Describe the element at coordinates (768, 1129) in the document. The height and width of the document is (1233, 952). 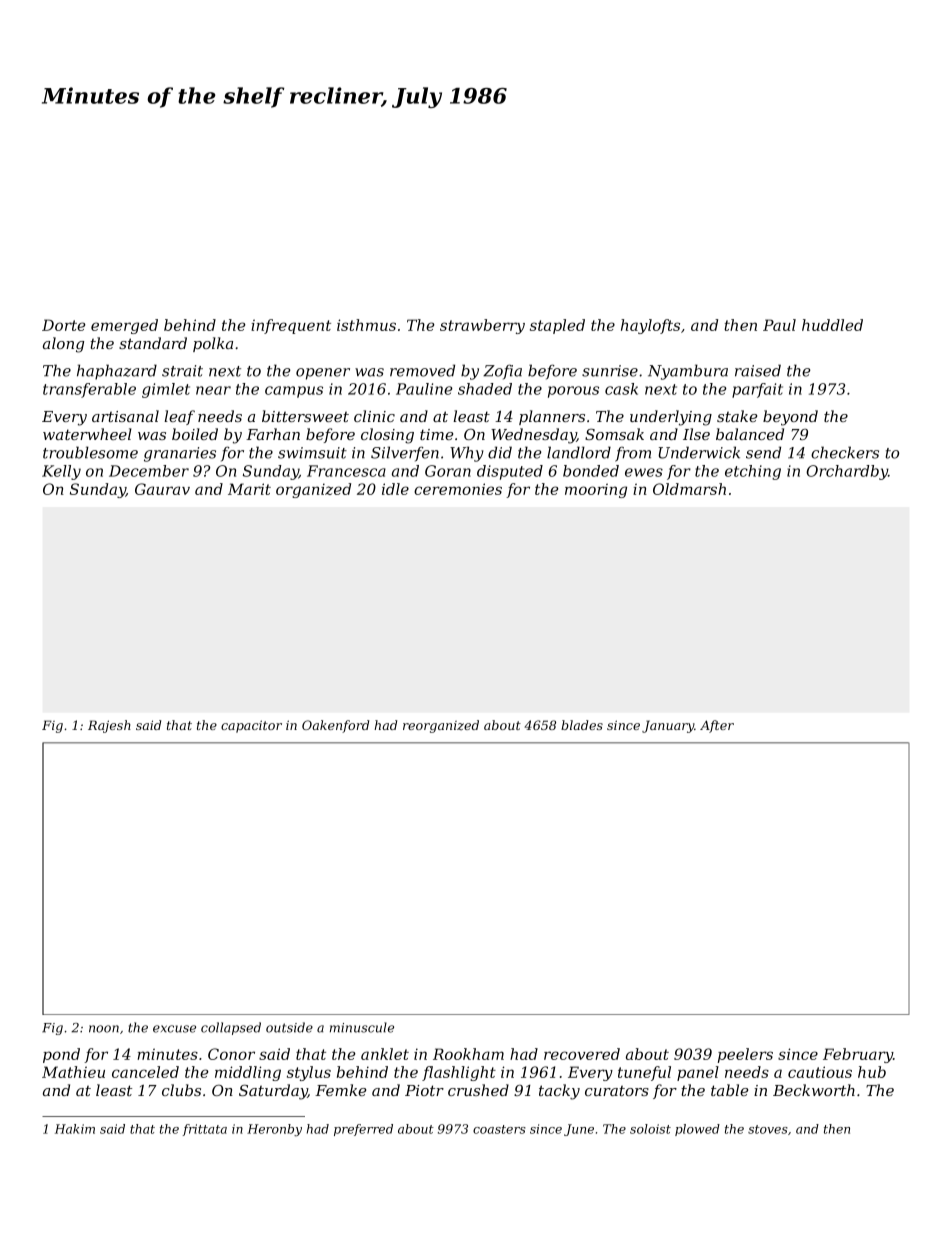
I see `stoves` at that location.
